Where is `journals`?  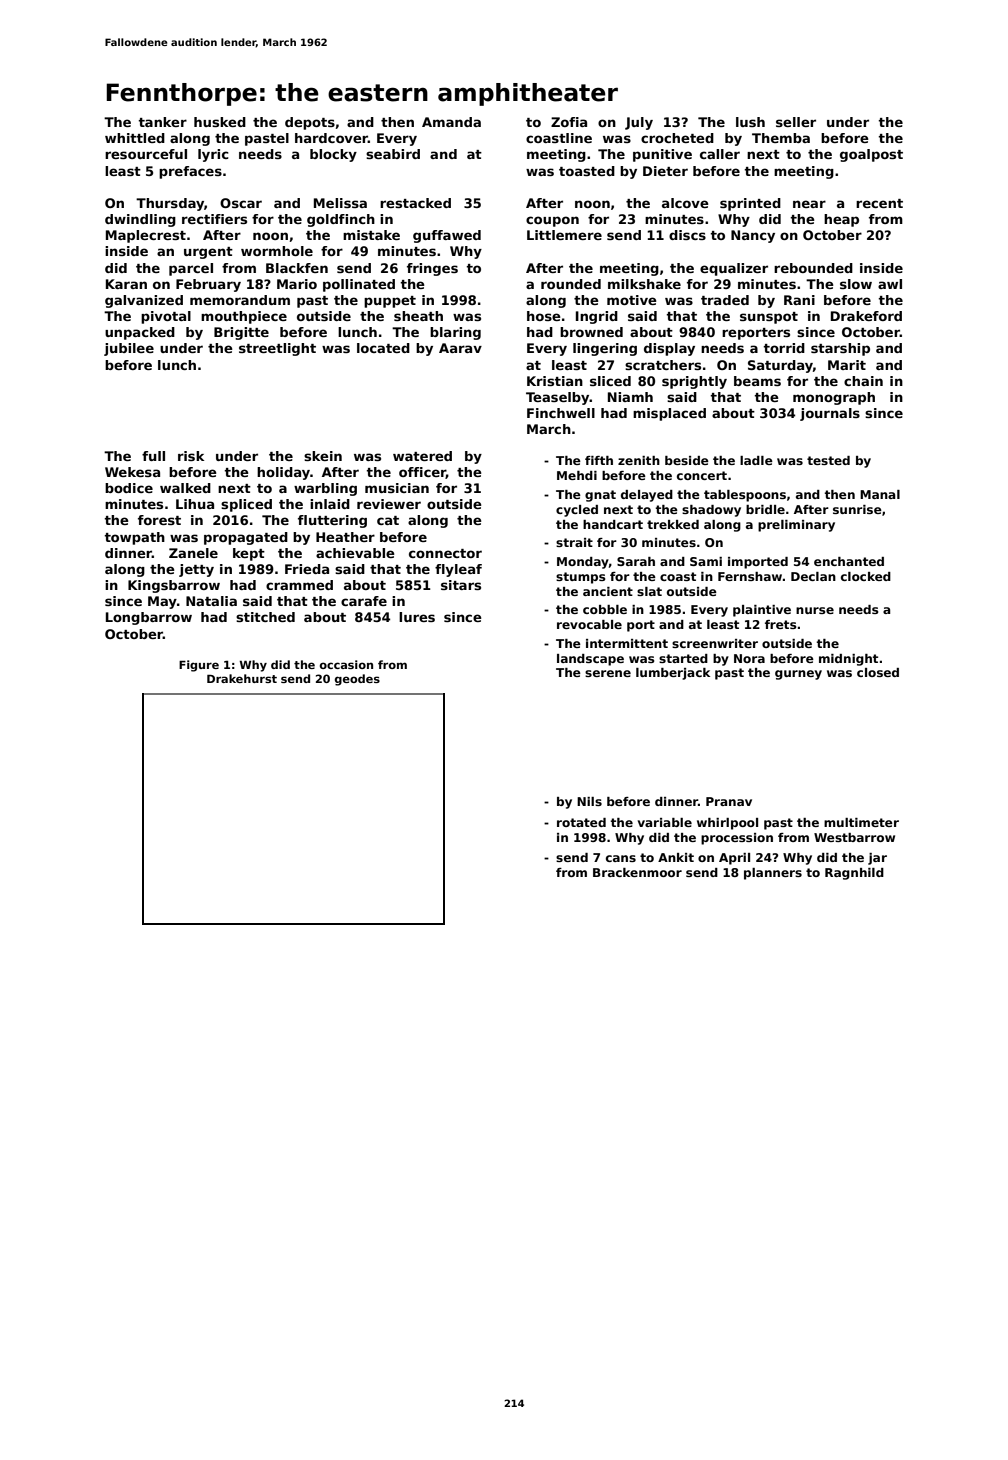 journals is located at coordinates (830, 414).
